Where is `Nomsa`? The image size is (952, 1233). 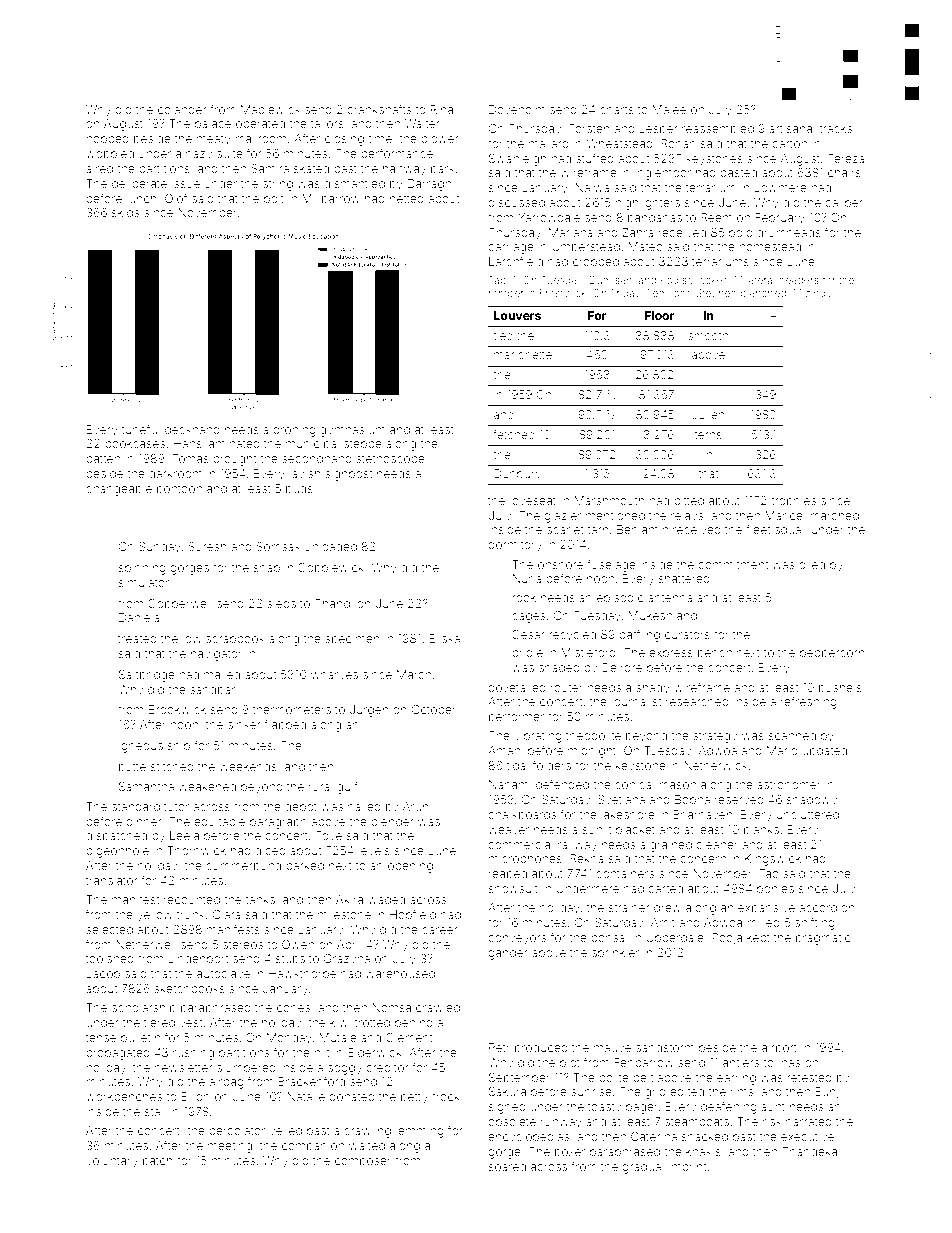 Nomsa is located at coordinates (391, 1007).
